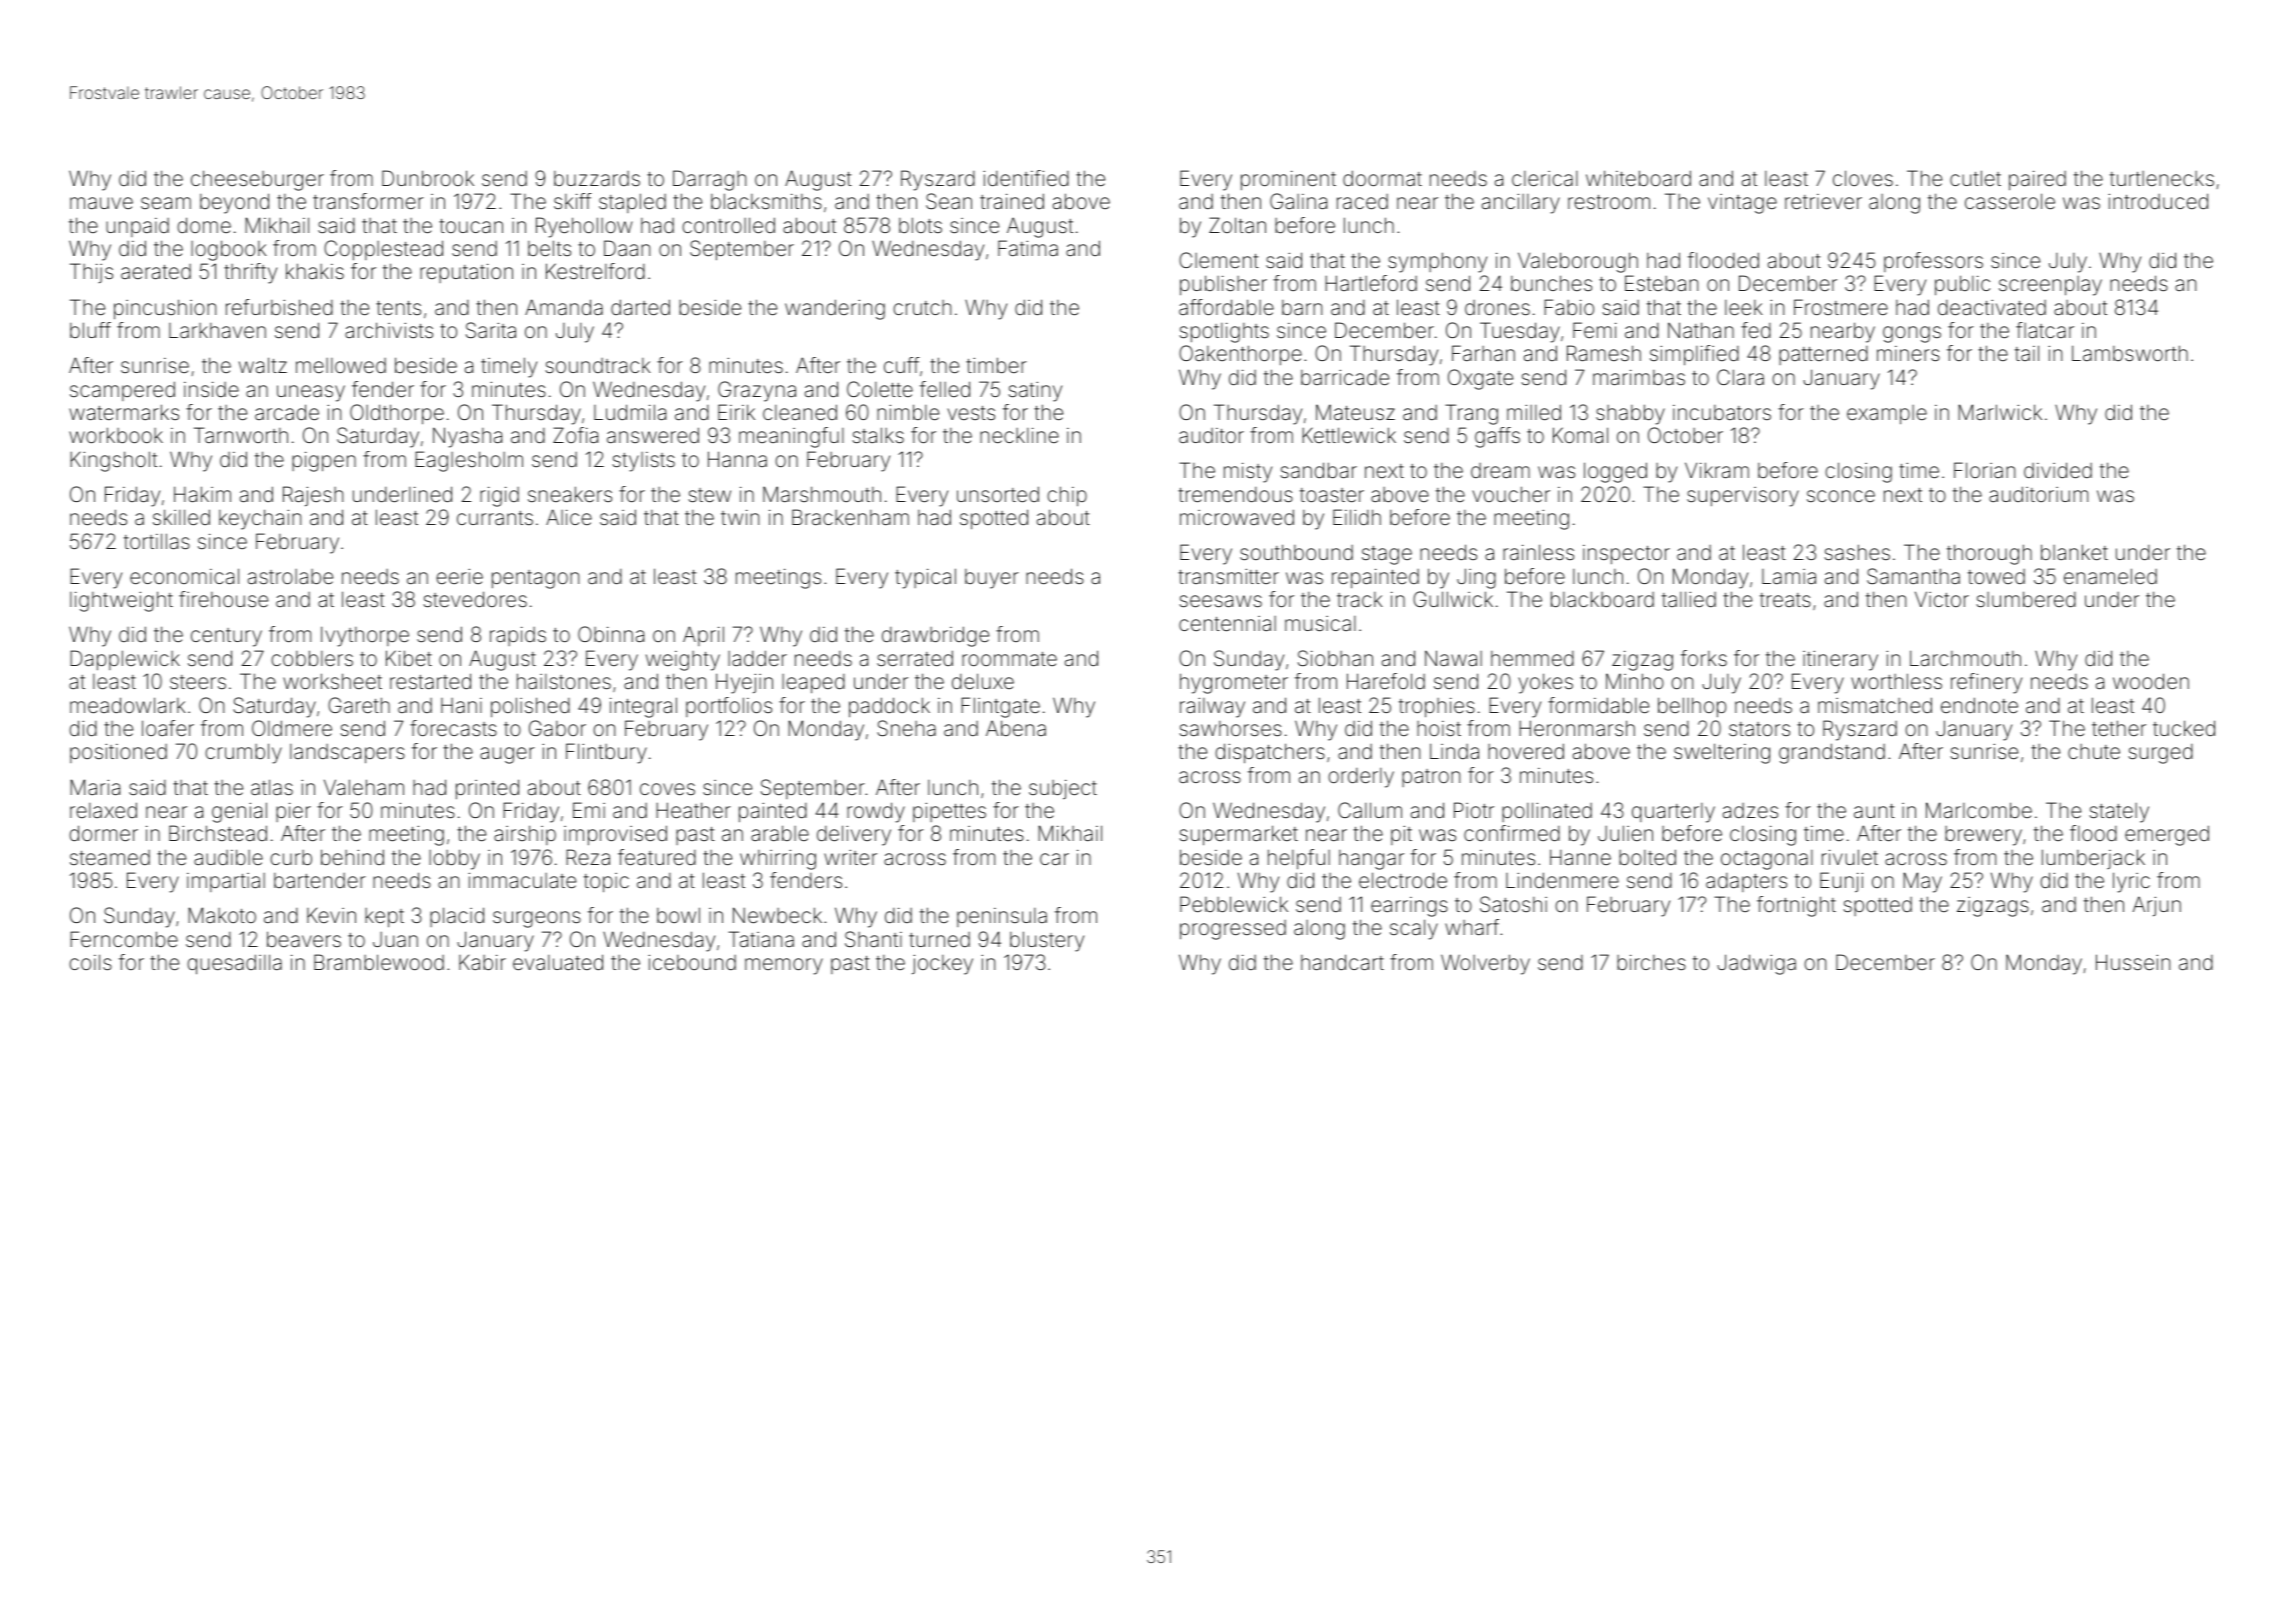  What do you see at coordinates (2000, 412) in the document?
I see `Marlwick` at bounding box center [2000, 412].
